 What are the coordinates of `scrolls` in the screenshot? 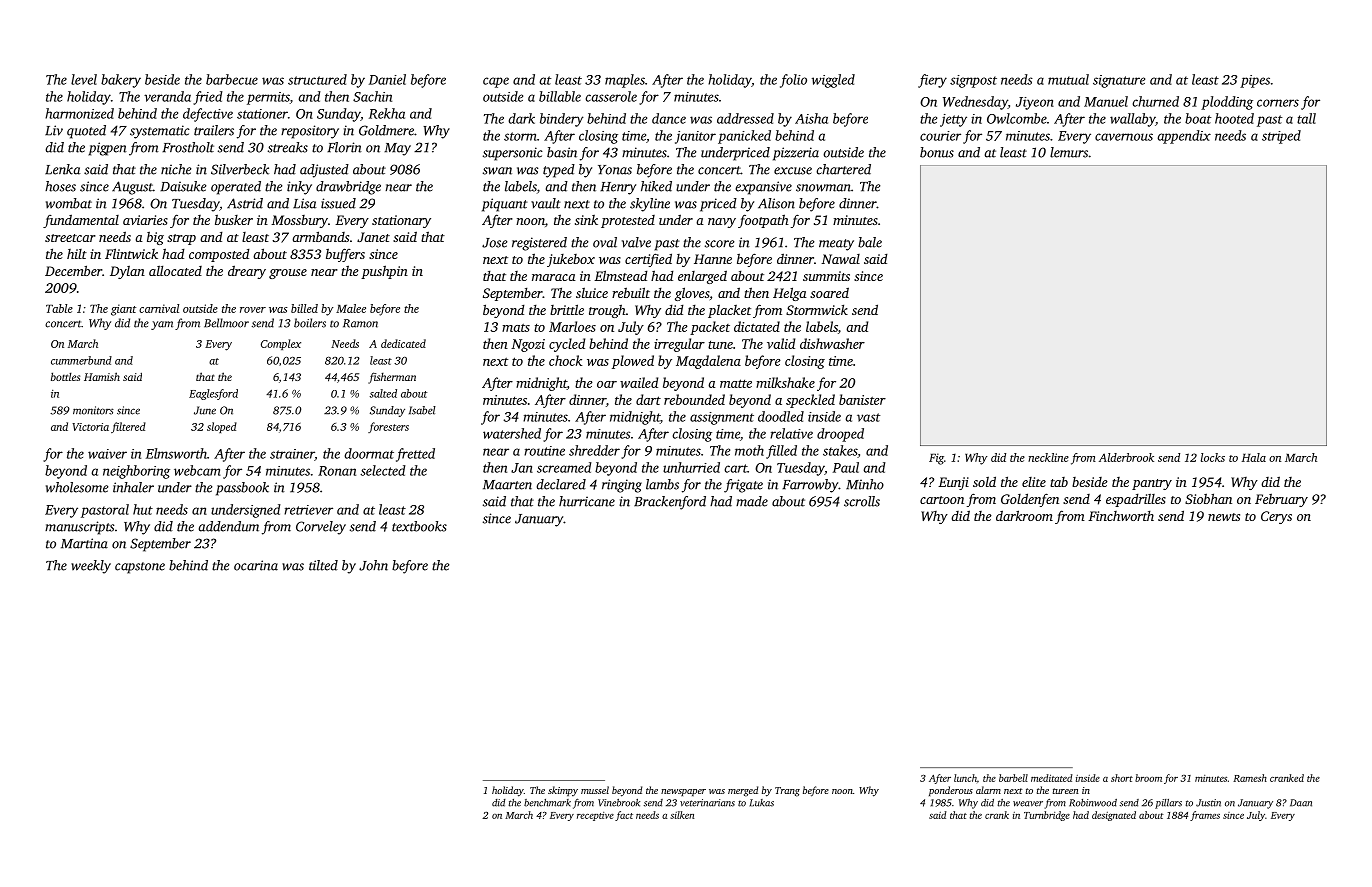 It's located at (862, 501).
